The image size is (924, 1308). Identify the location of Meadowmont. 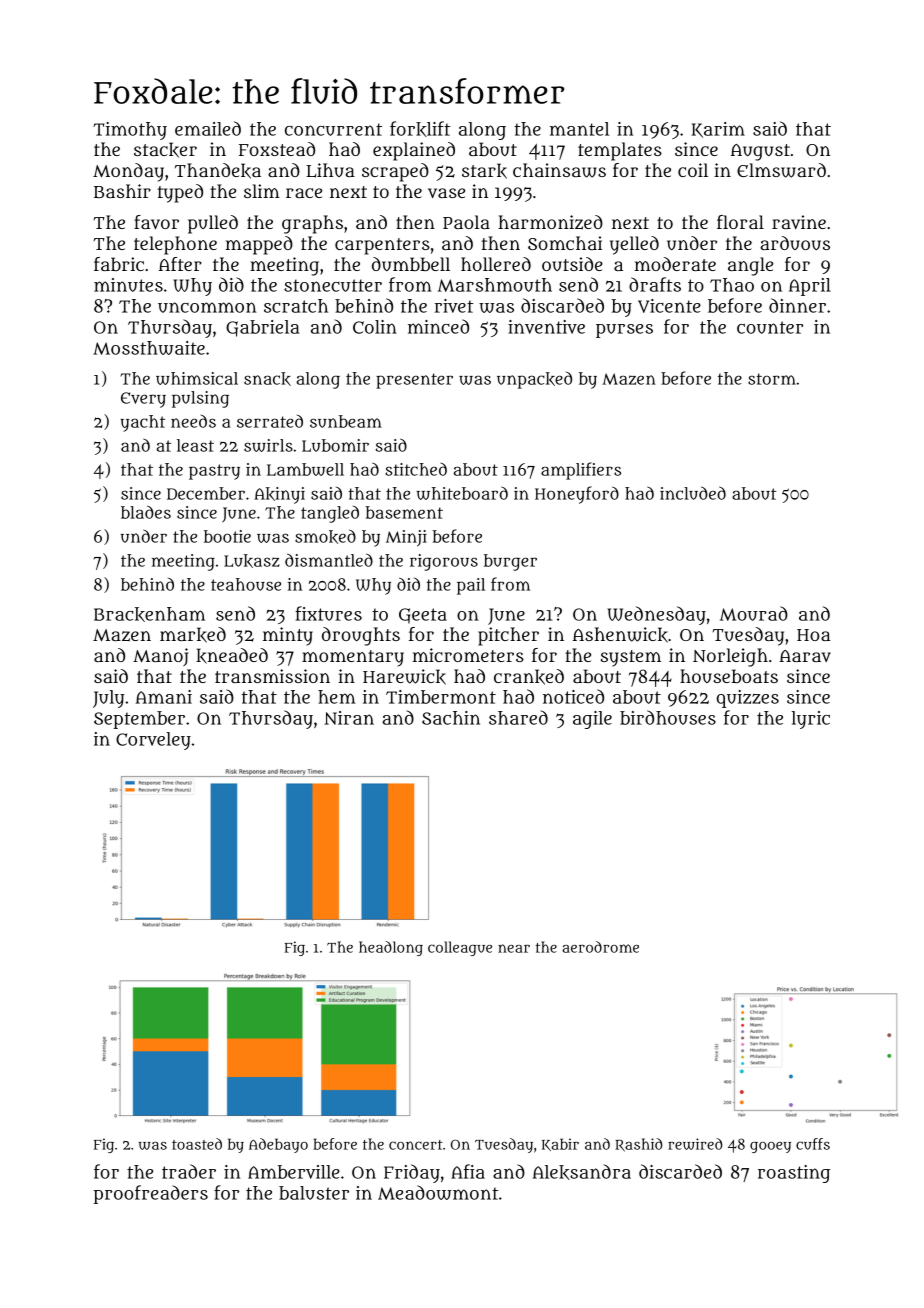
(438, 1192).
